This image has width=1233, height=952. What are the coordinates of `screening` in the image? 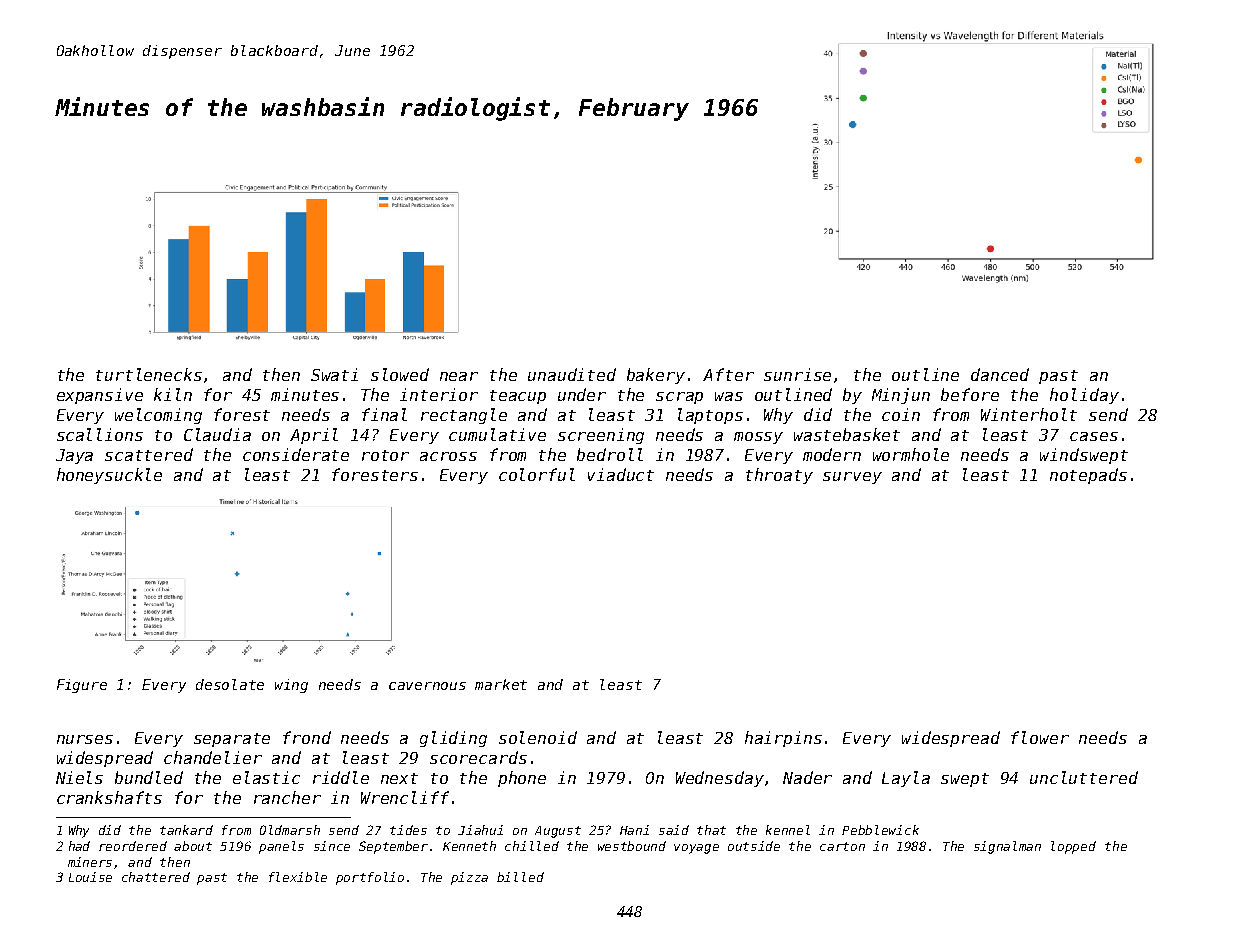 It's located at (601, 436).
